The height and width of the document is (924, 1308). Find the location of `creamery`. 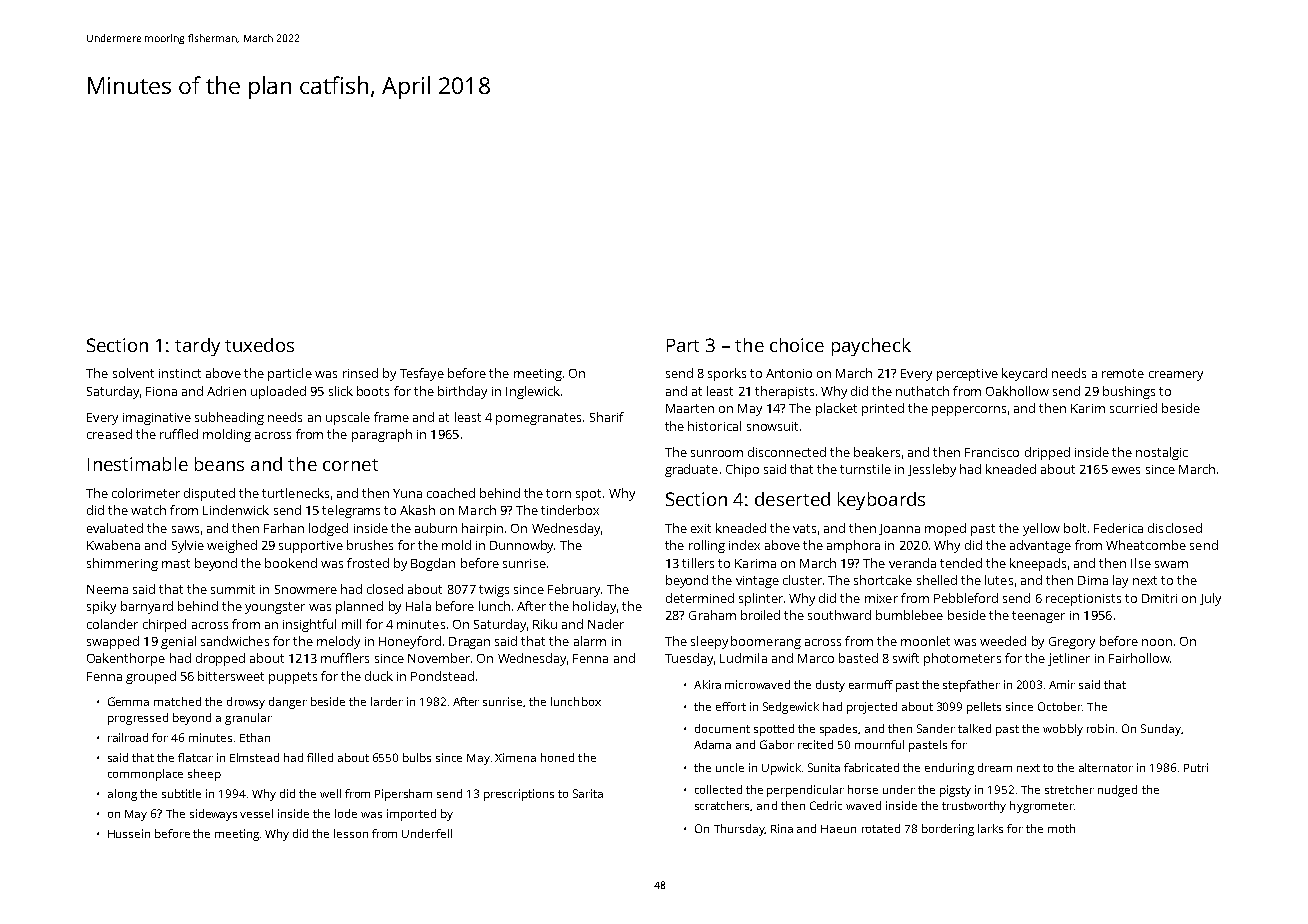

creamery is located at coordinates (1176, 376).
